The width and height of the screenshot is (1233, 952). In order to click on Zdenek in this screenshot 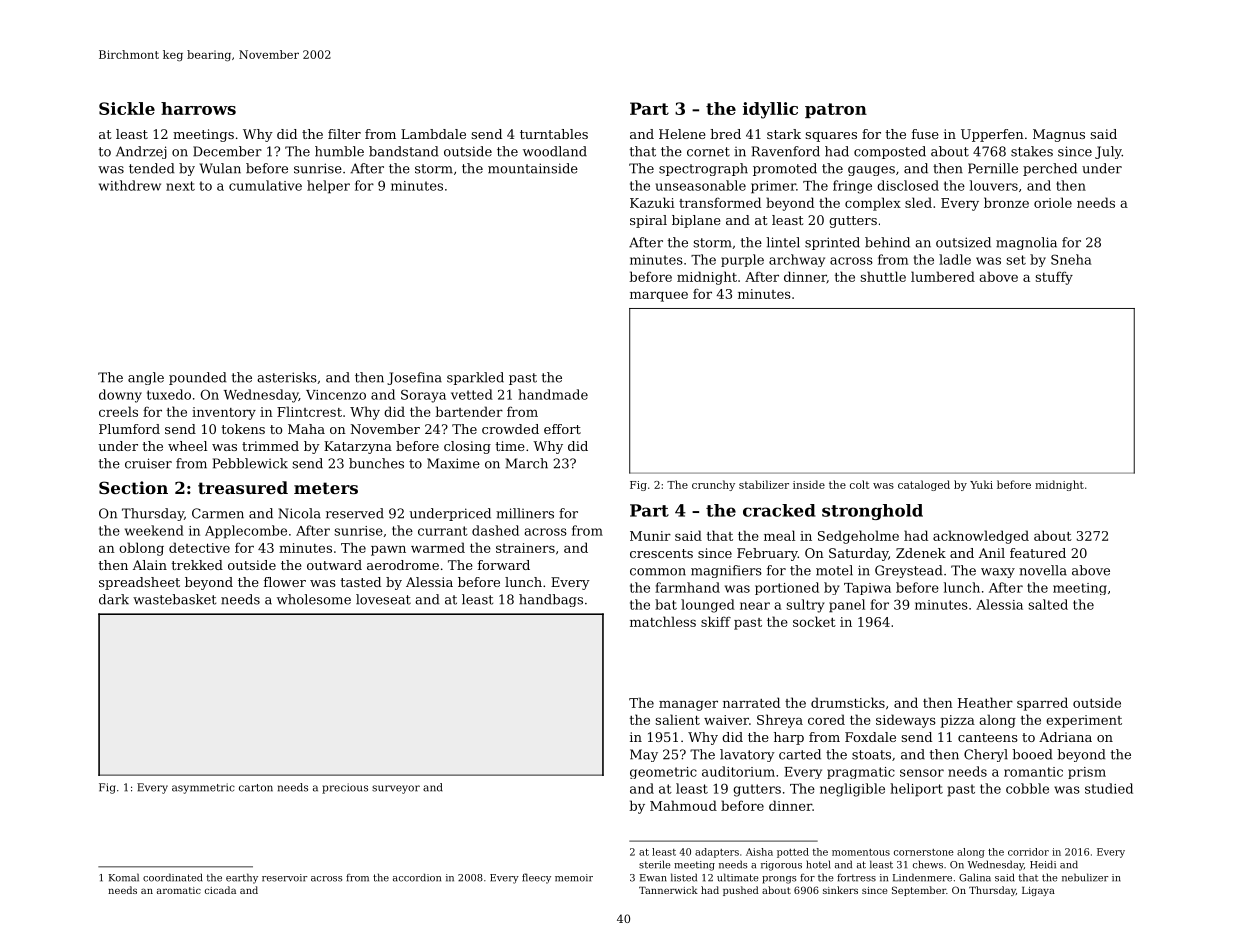, I will do `click(921, 553)`.
